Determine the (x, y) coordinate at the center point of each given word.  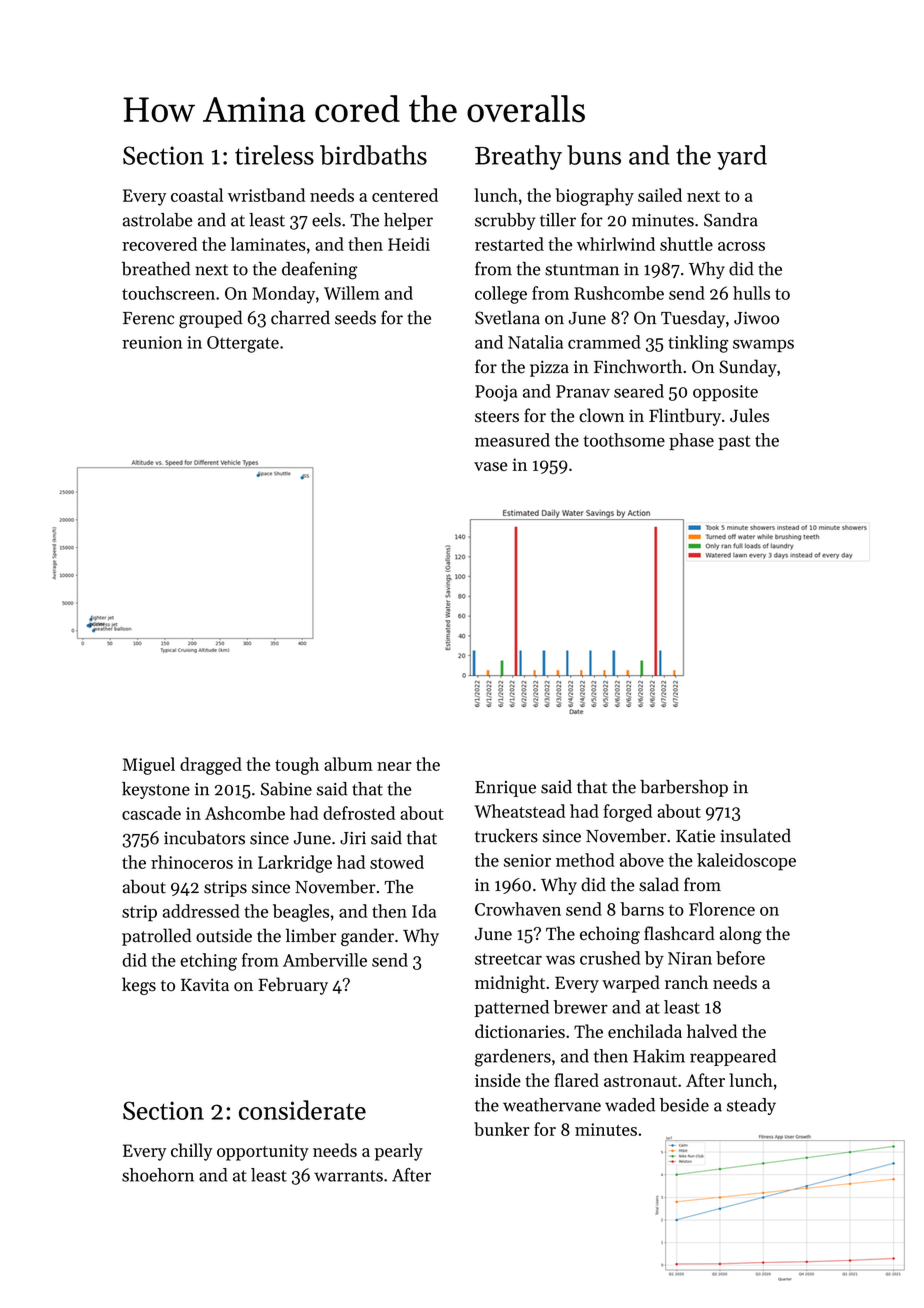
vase (491, 466)
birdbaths (373, 155)
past (734, 442)
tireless (274, 155)
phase (691, 441)
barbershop (684, 788)
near (394, 766)
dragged (211, 766)
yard (742, 157)
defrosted (359, 813)
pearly (399, 1152)
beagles (301, 913)
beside (684, 1105)
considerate (302, 1110)
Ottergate (243, 344)
